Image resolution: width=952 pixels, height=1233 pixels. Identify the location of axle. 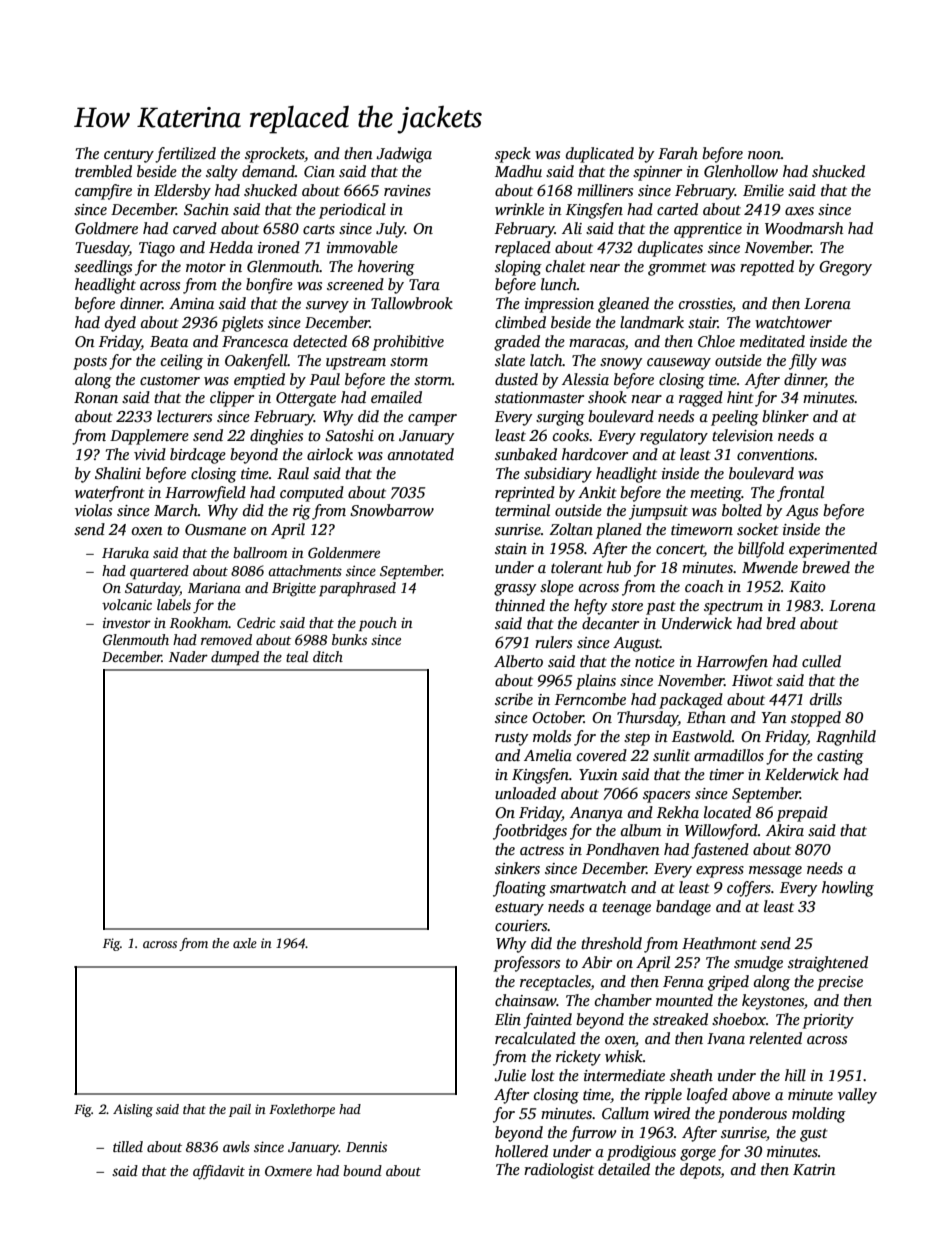
(245, 943).
